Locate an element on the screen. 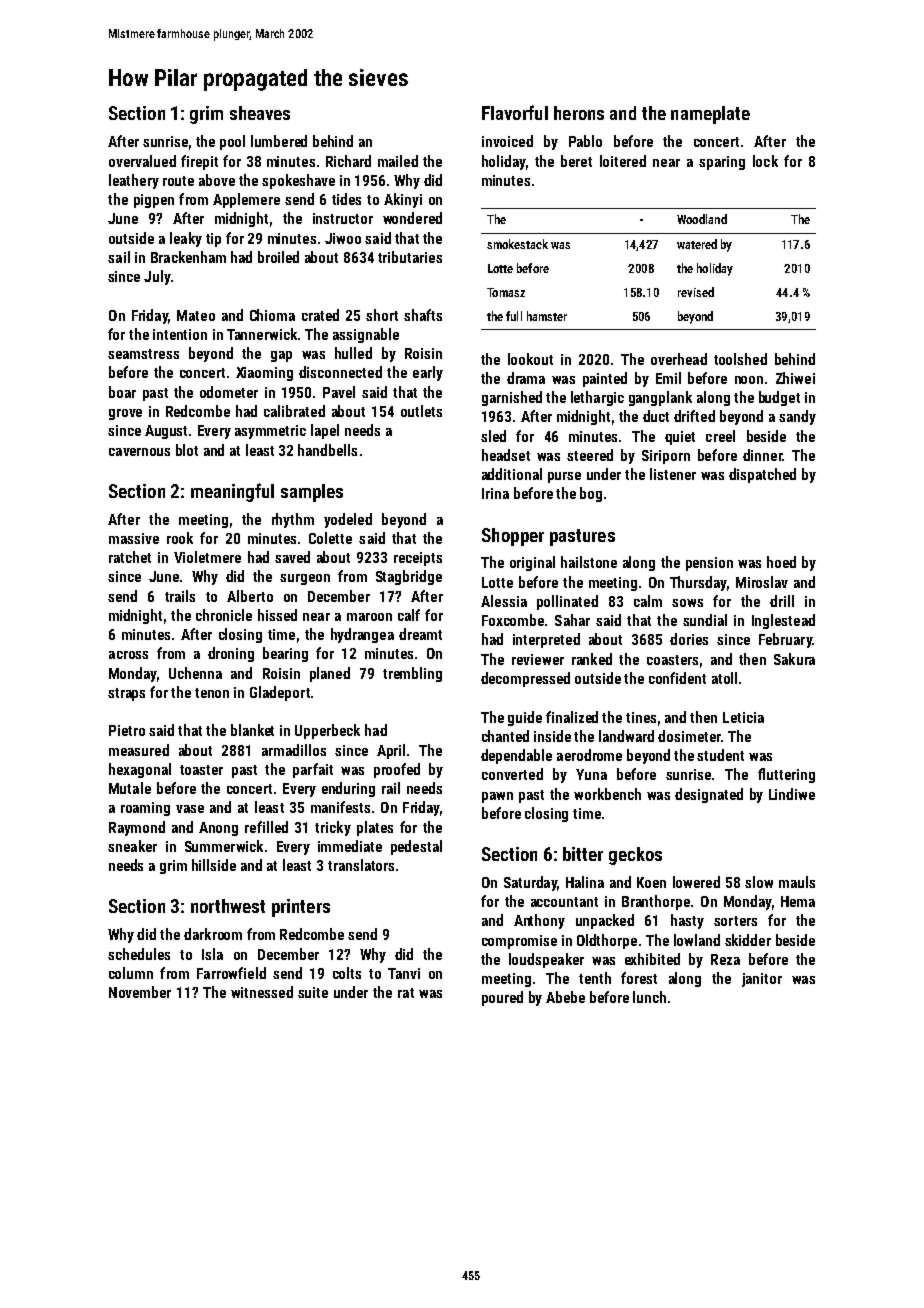  handbells is located at coordinates (327, 450).
